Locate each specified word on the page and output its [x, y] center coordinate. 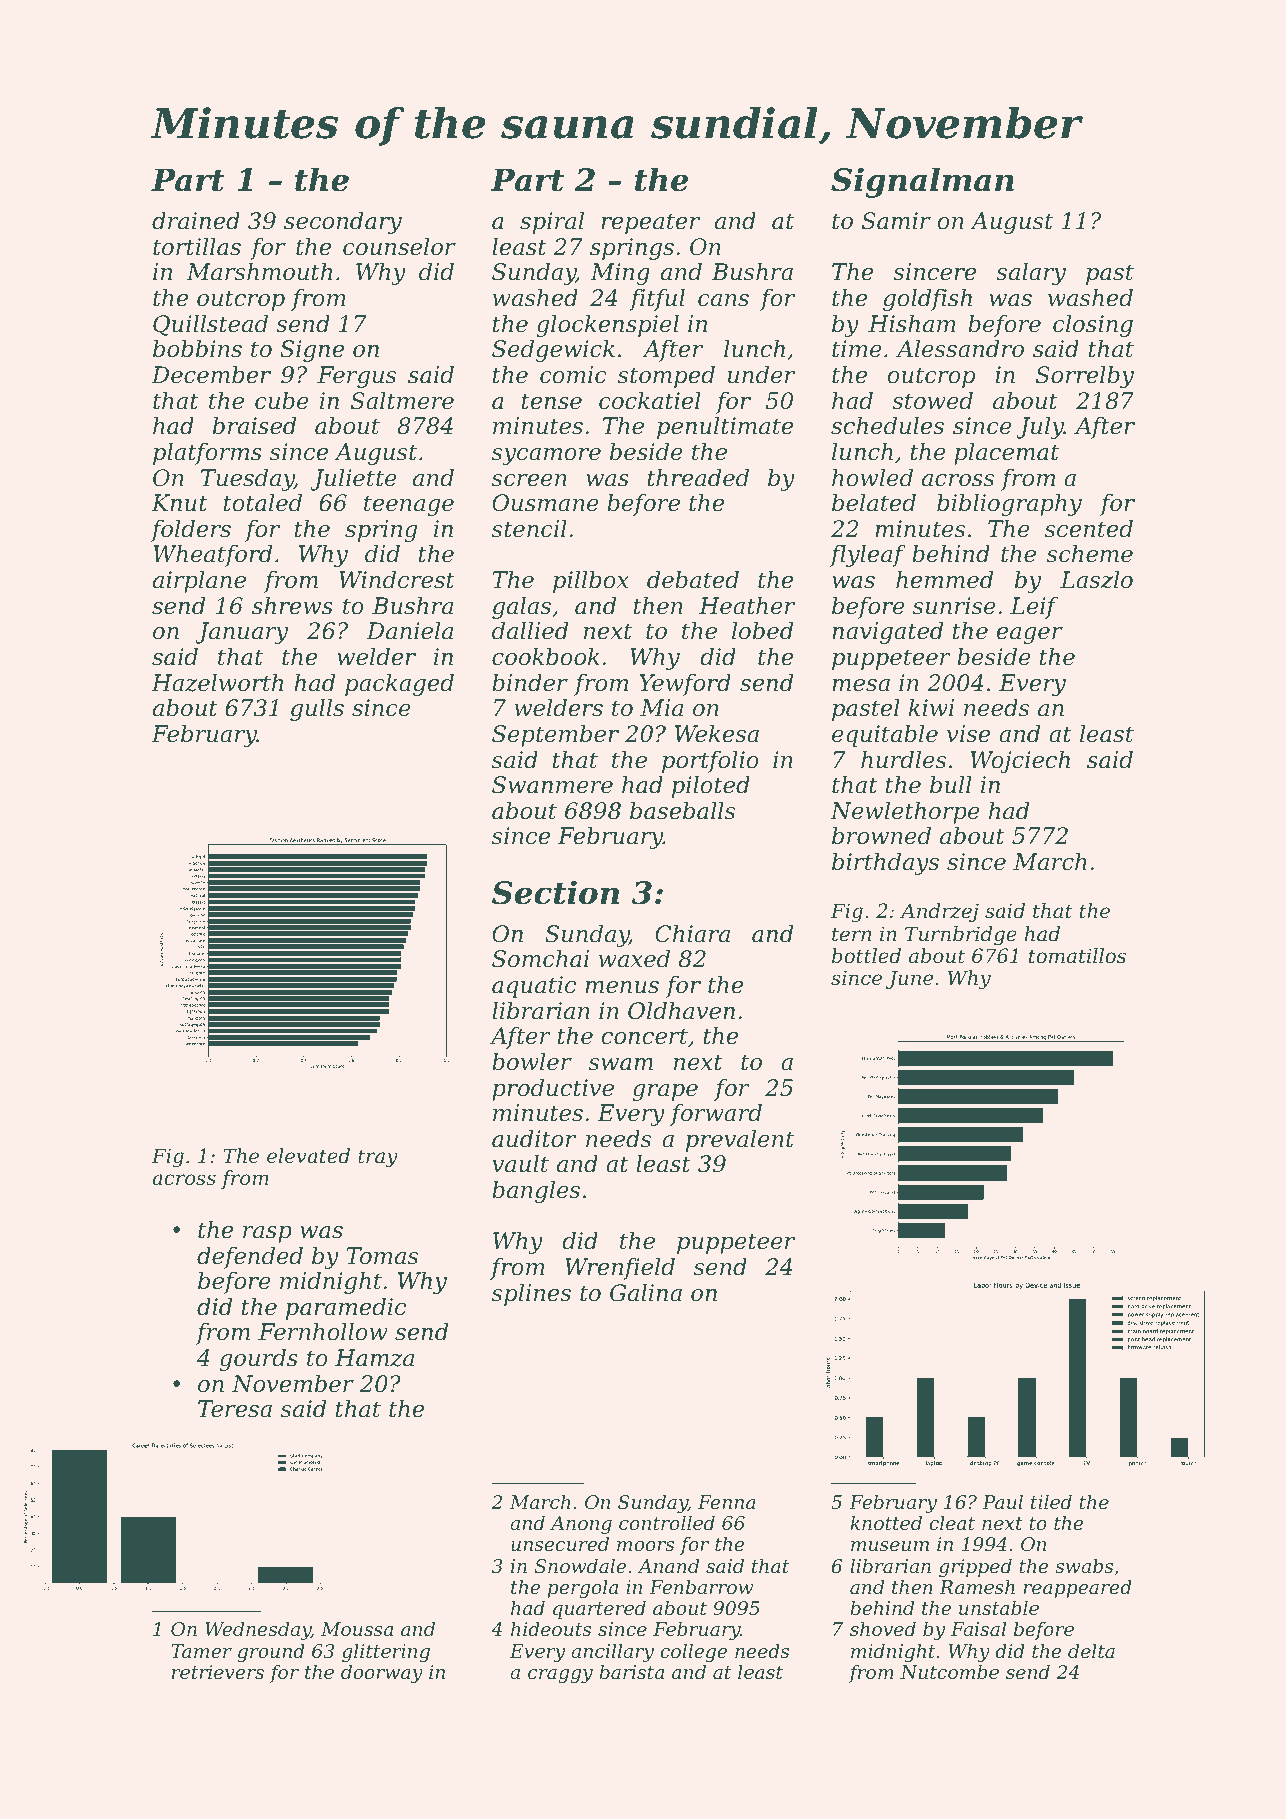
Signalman [922, 182]
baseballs [682, 811]
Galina [646, 1293]
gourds [258, 1360]
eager [1029, 635]
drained [196, 221]
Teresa [235, 1409]
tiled [1051, 1501]
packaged [399, 685]
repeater [650, 223]
